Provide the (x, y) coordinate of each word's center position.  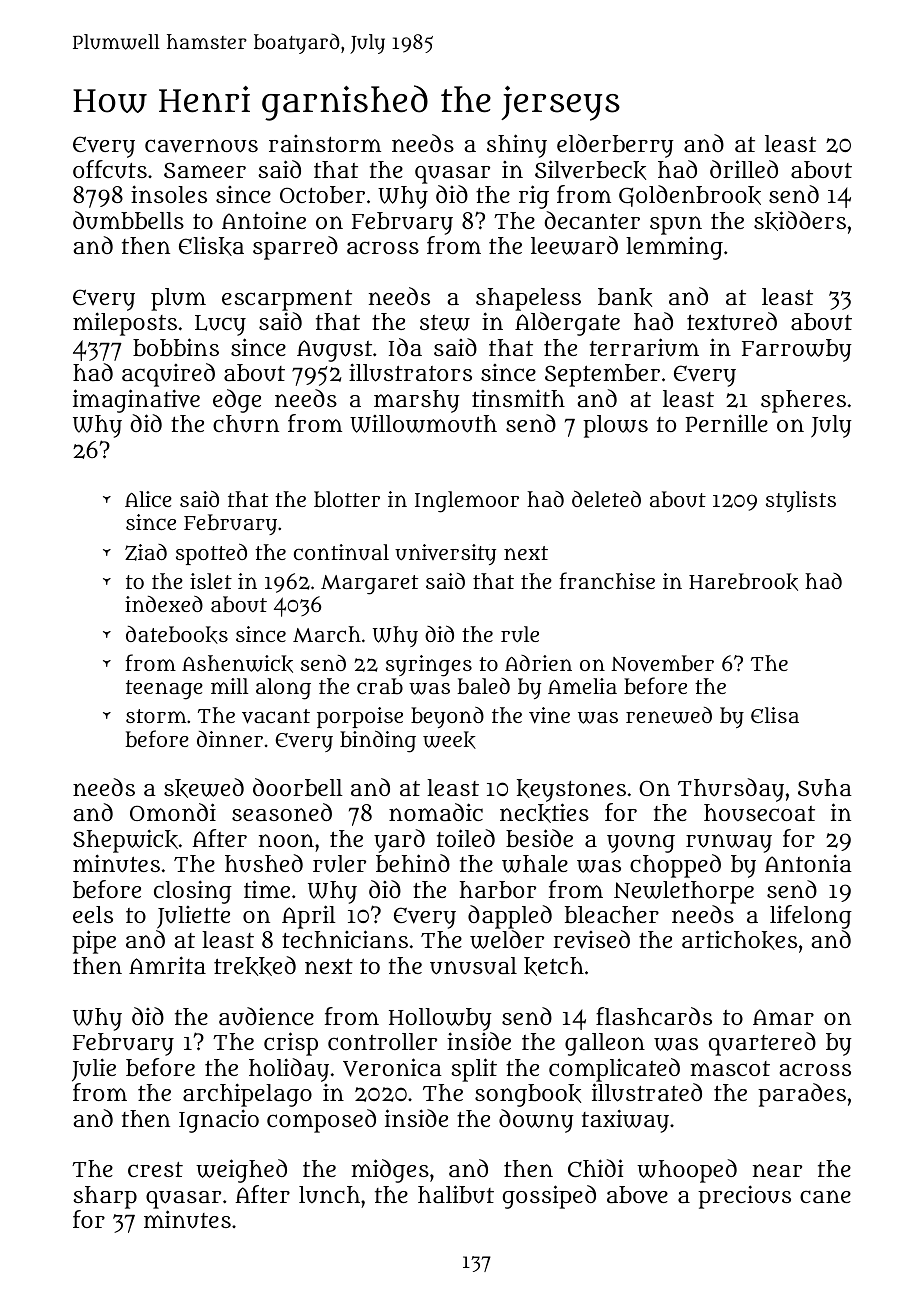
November (662, 663)
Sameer (205, 170)
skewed (204, 788)
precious (744, 1197)
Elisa (775, 715)
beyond (447, 717)
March (327, 634)
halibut (456, 1194)
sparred (295, 248)
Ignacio (219, 1121)
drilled (744, 169)
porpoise (360, 717)
